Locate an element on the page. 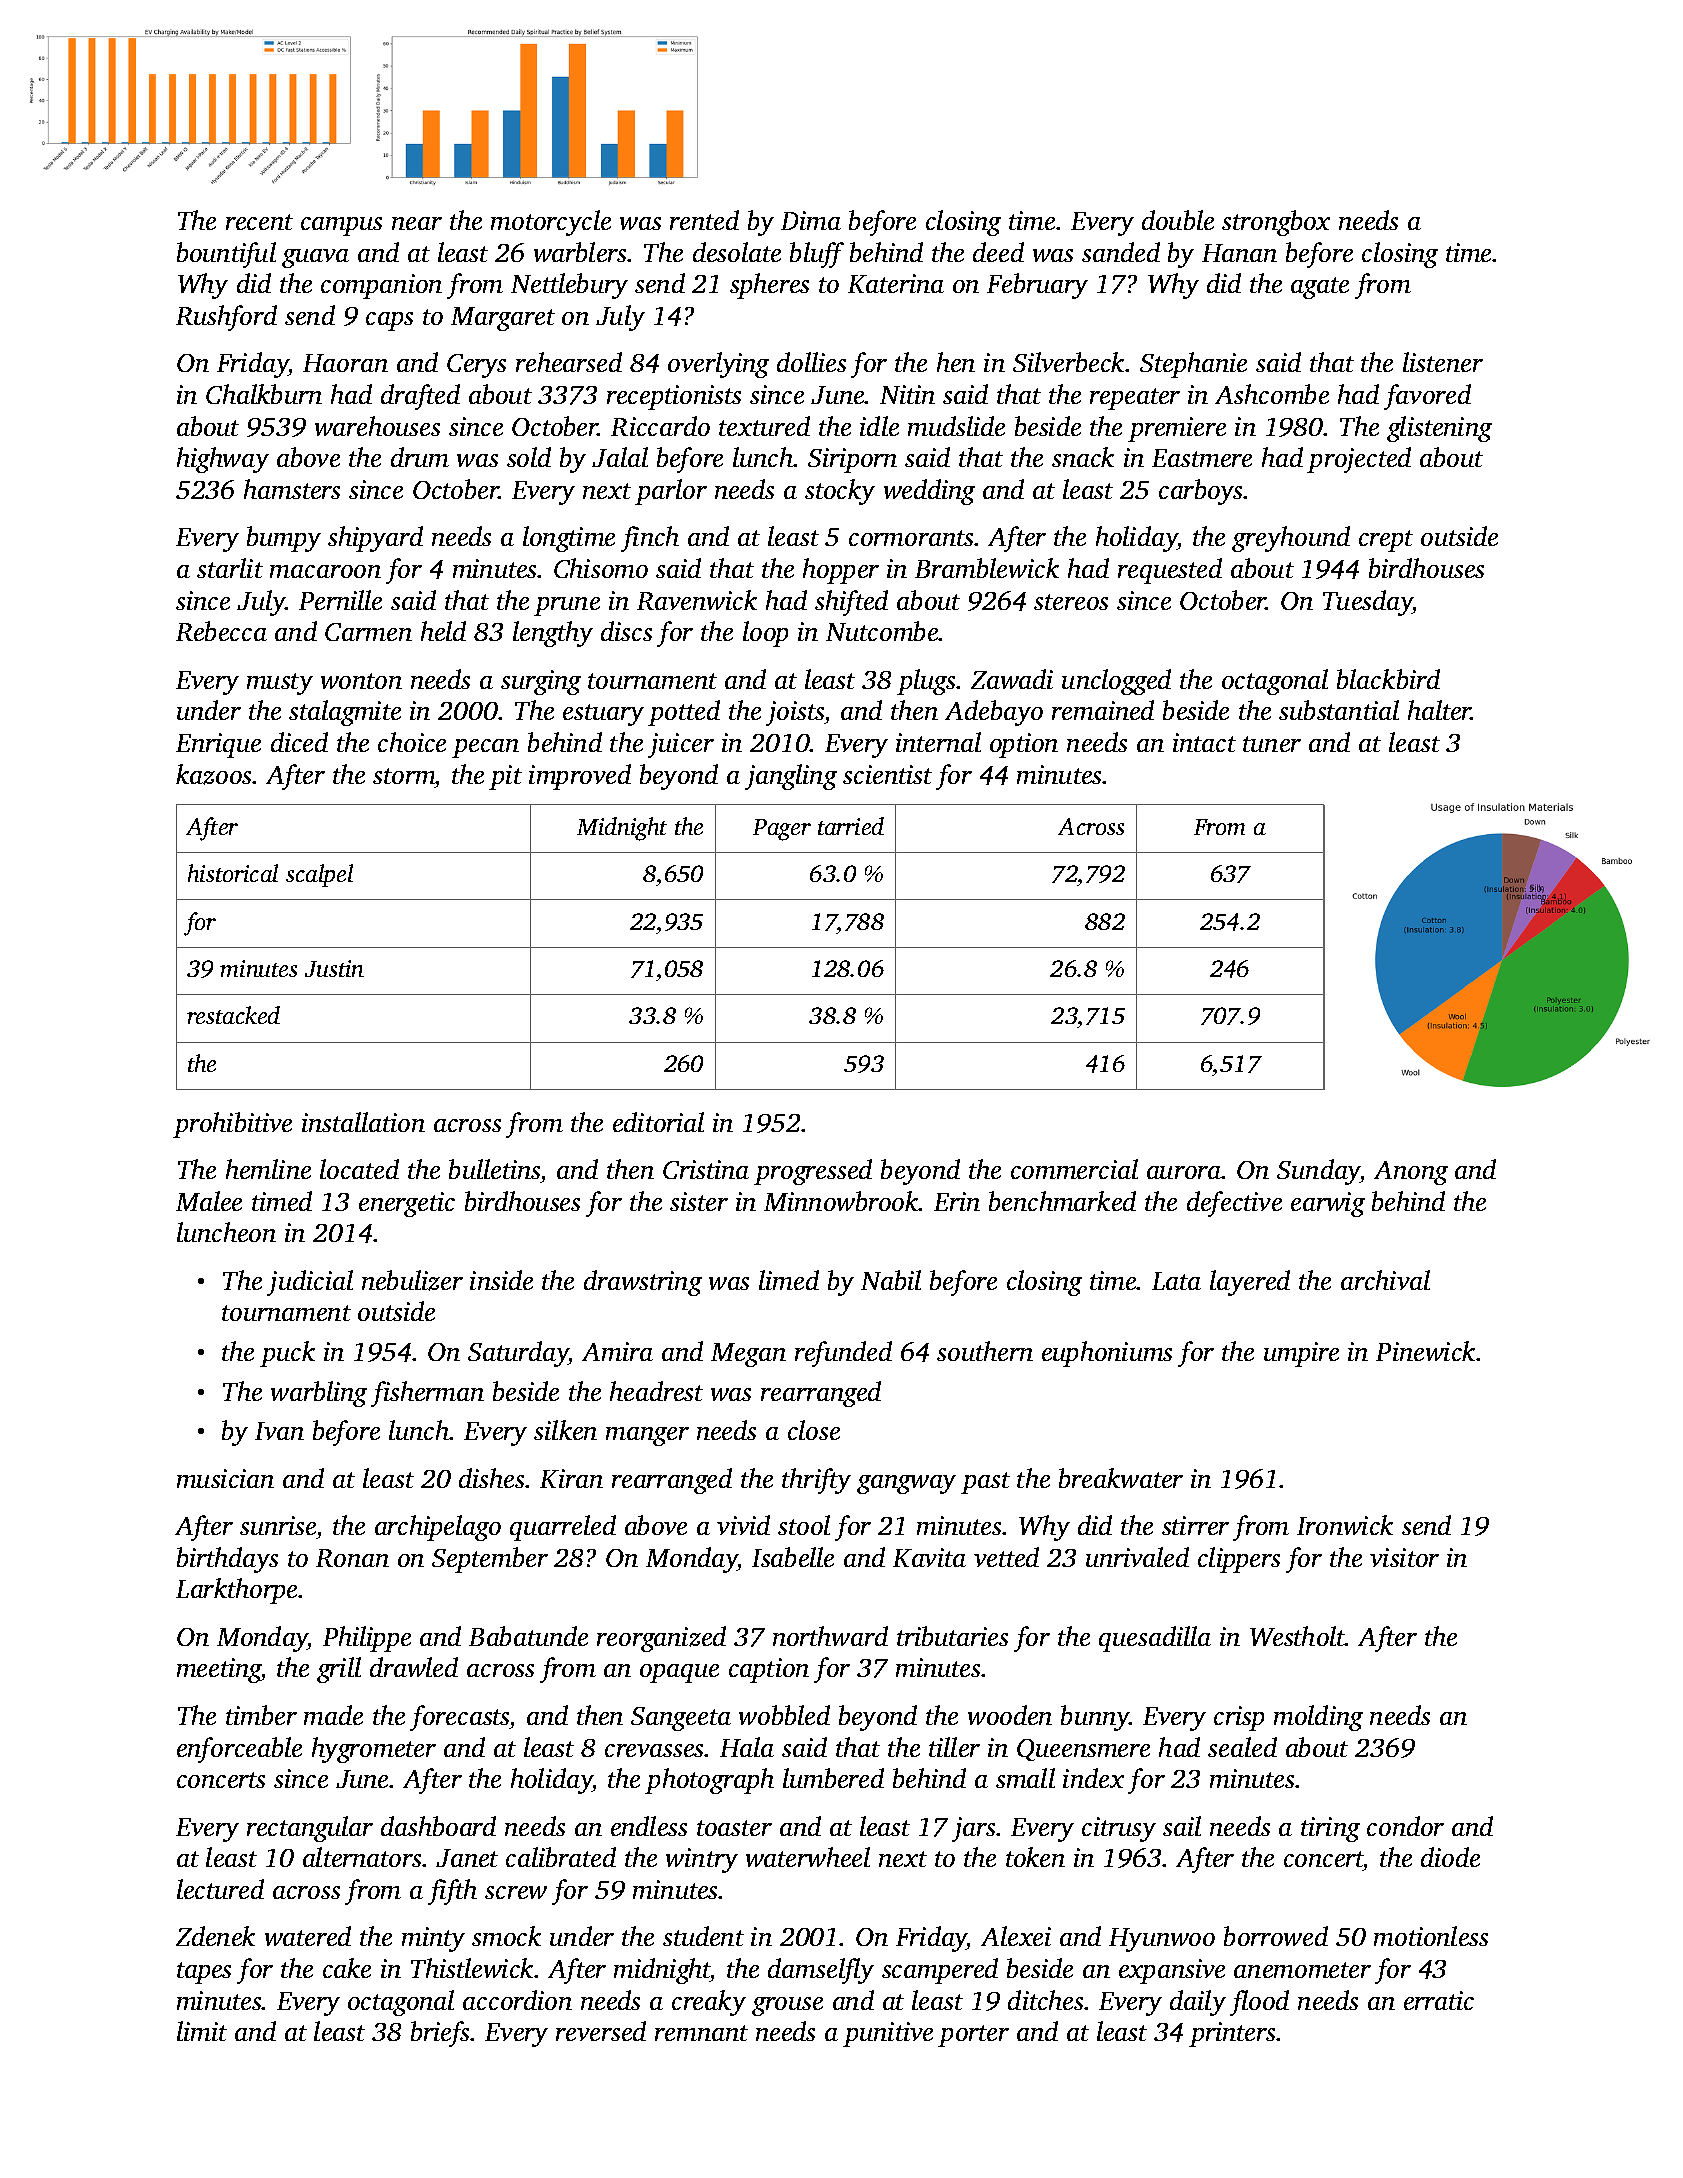 The image size is (1683, 2178). visitor is located at coordinates (1404, 1557).
